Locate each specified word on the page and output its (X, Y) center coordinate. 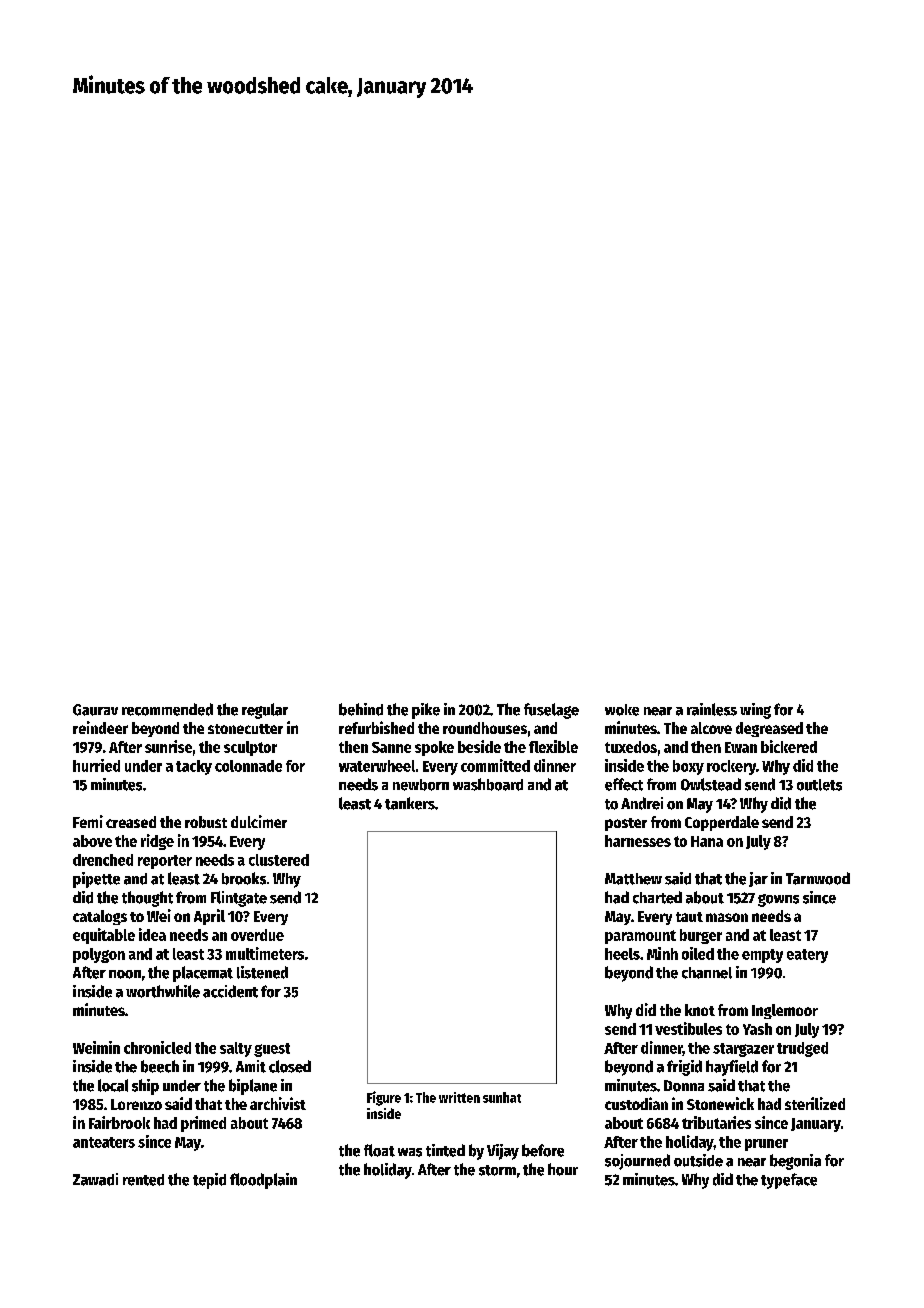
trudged (802, 1049)
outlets (819, 785)
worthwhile (163, 991)
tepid (209, 1181)
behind (361, 709)
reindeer (100, 727)
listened (262, 972)
